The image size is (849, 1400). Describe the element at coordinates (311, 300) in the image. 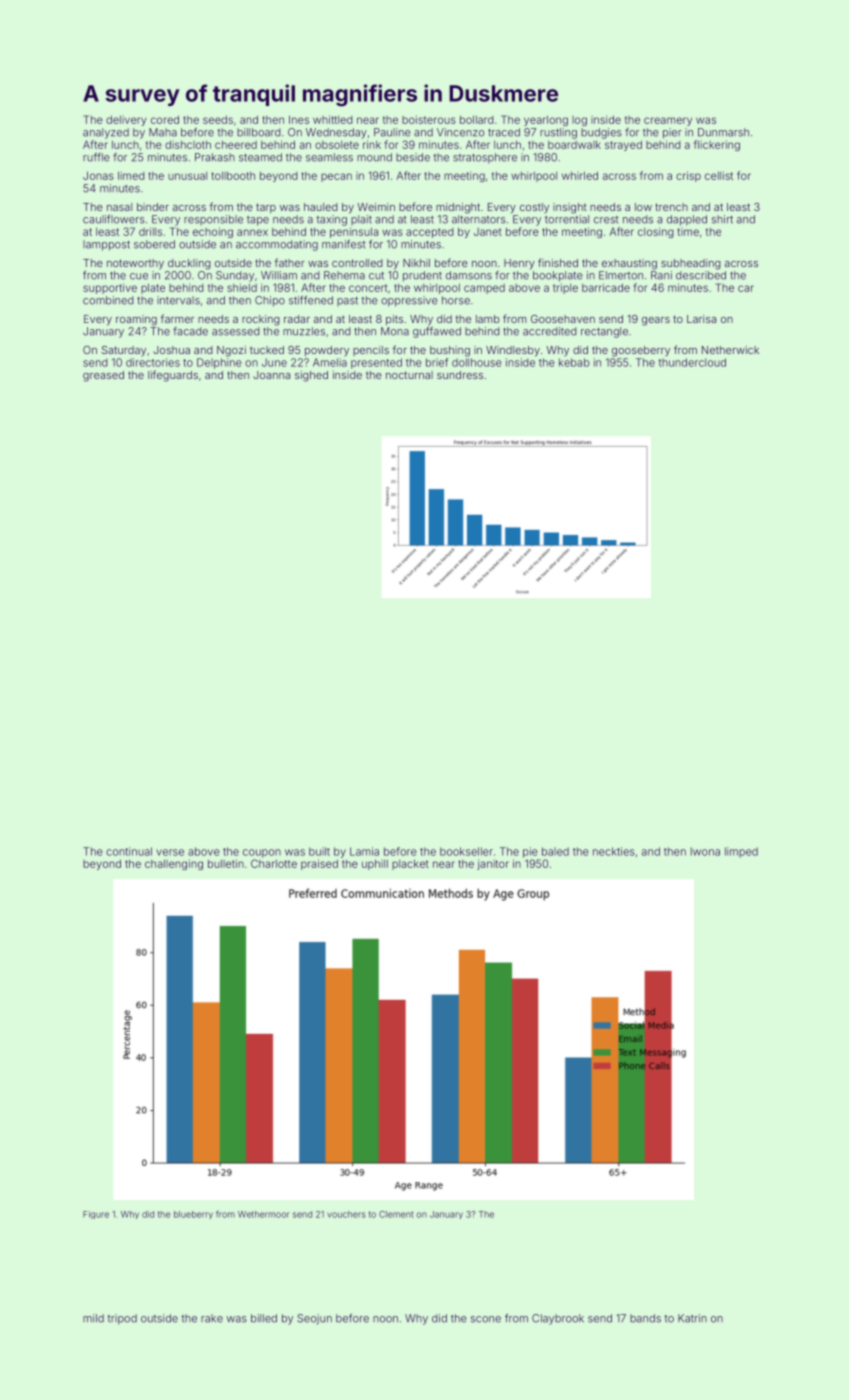

I see `stiffened` at that location.
